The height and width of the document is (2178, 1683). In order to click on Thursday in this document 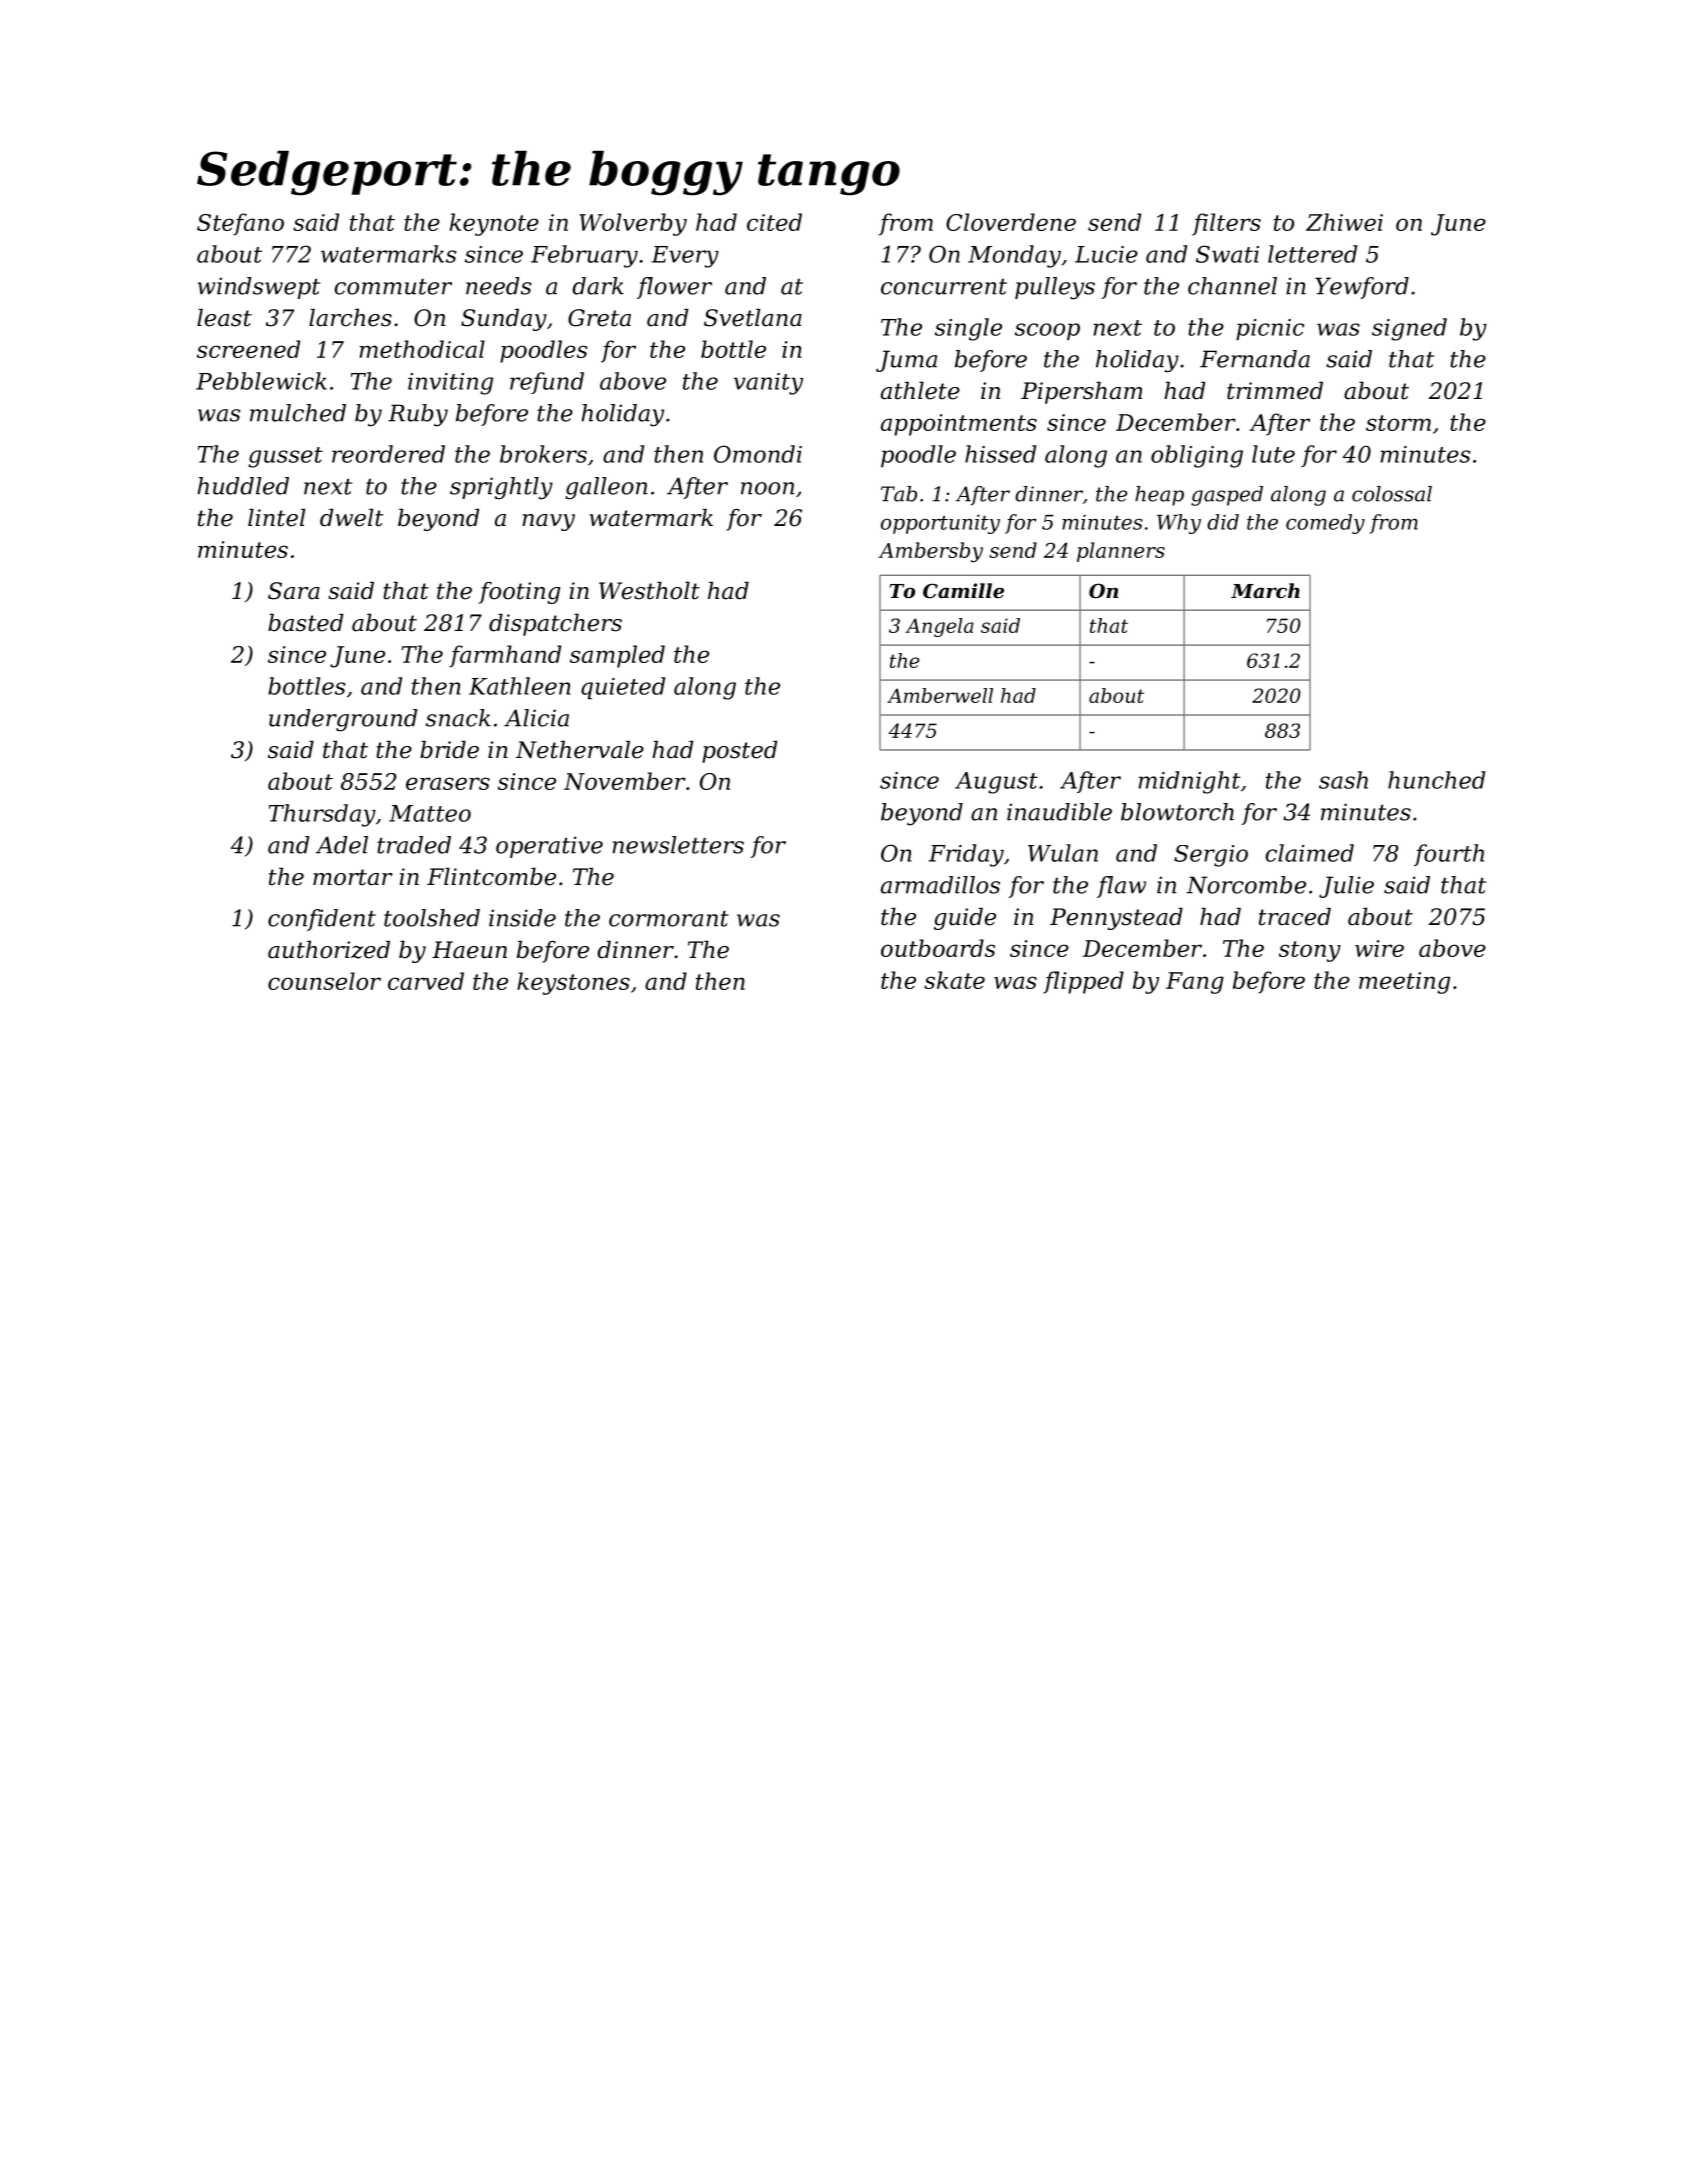, I will do `click(322, 815)`.
